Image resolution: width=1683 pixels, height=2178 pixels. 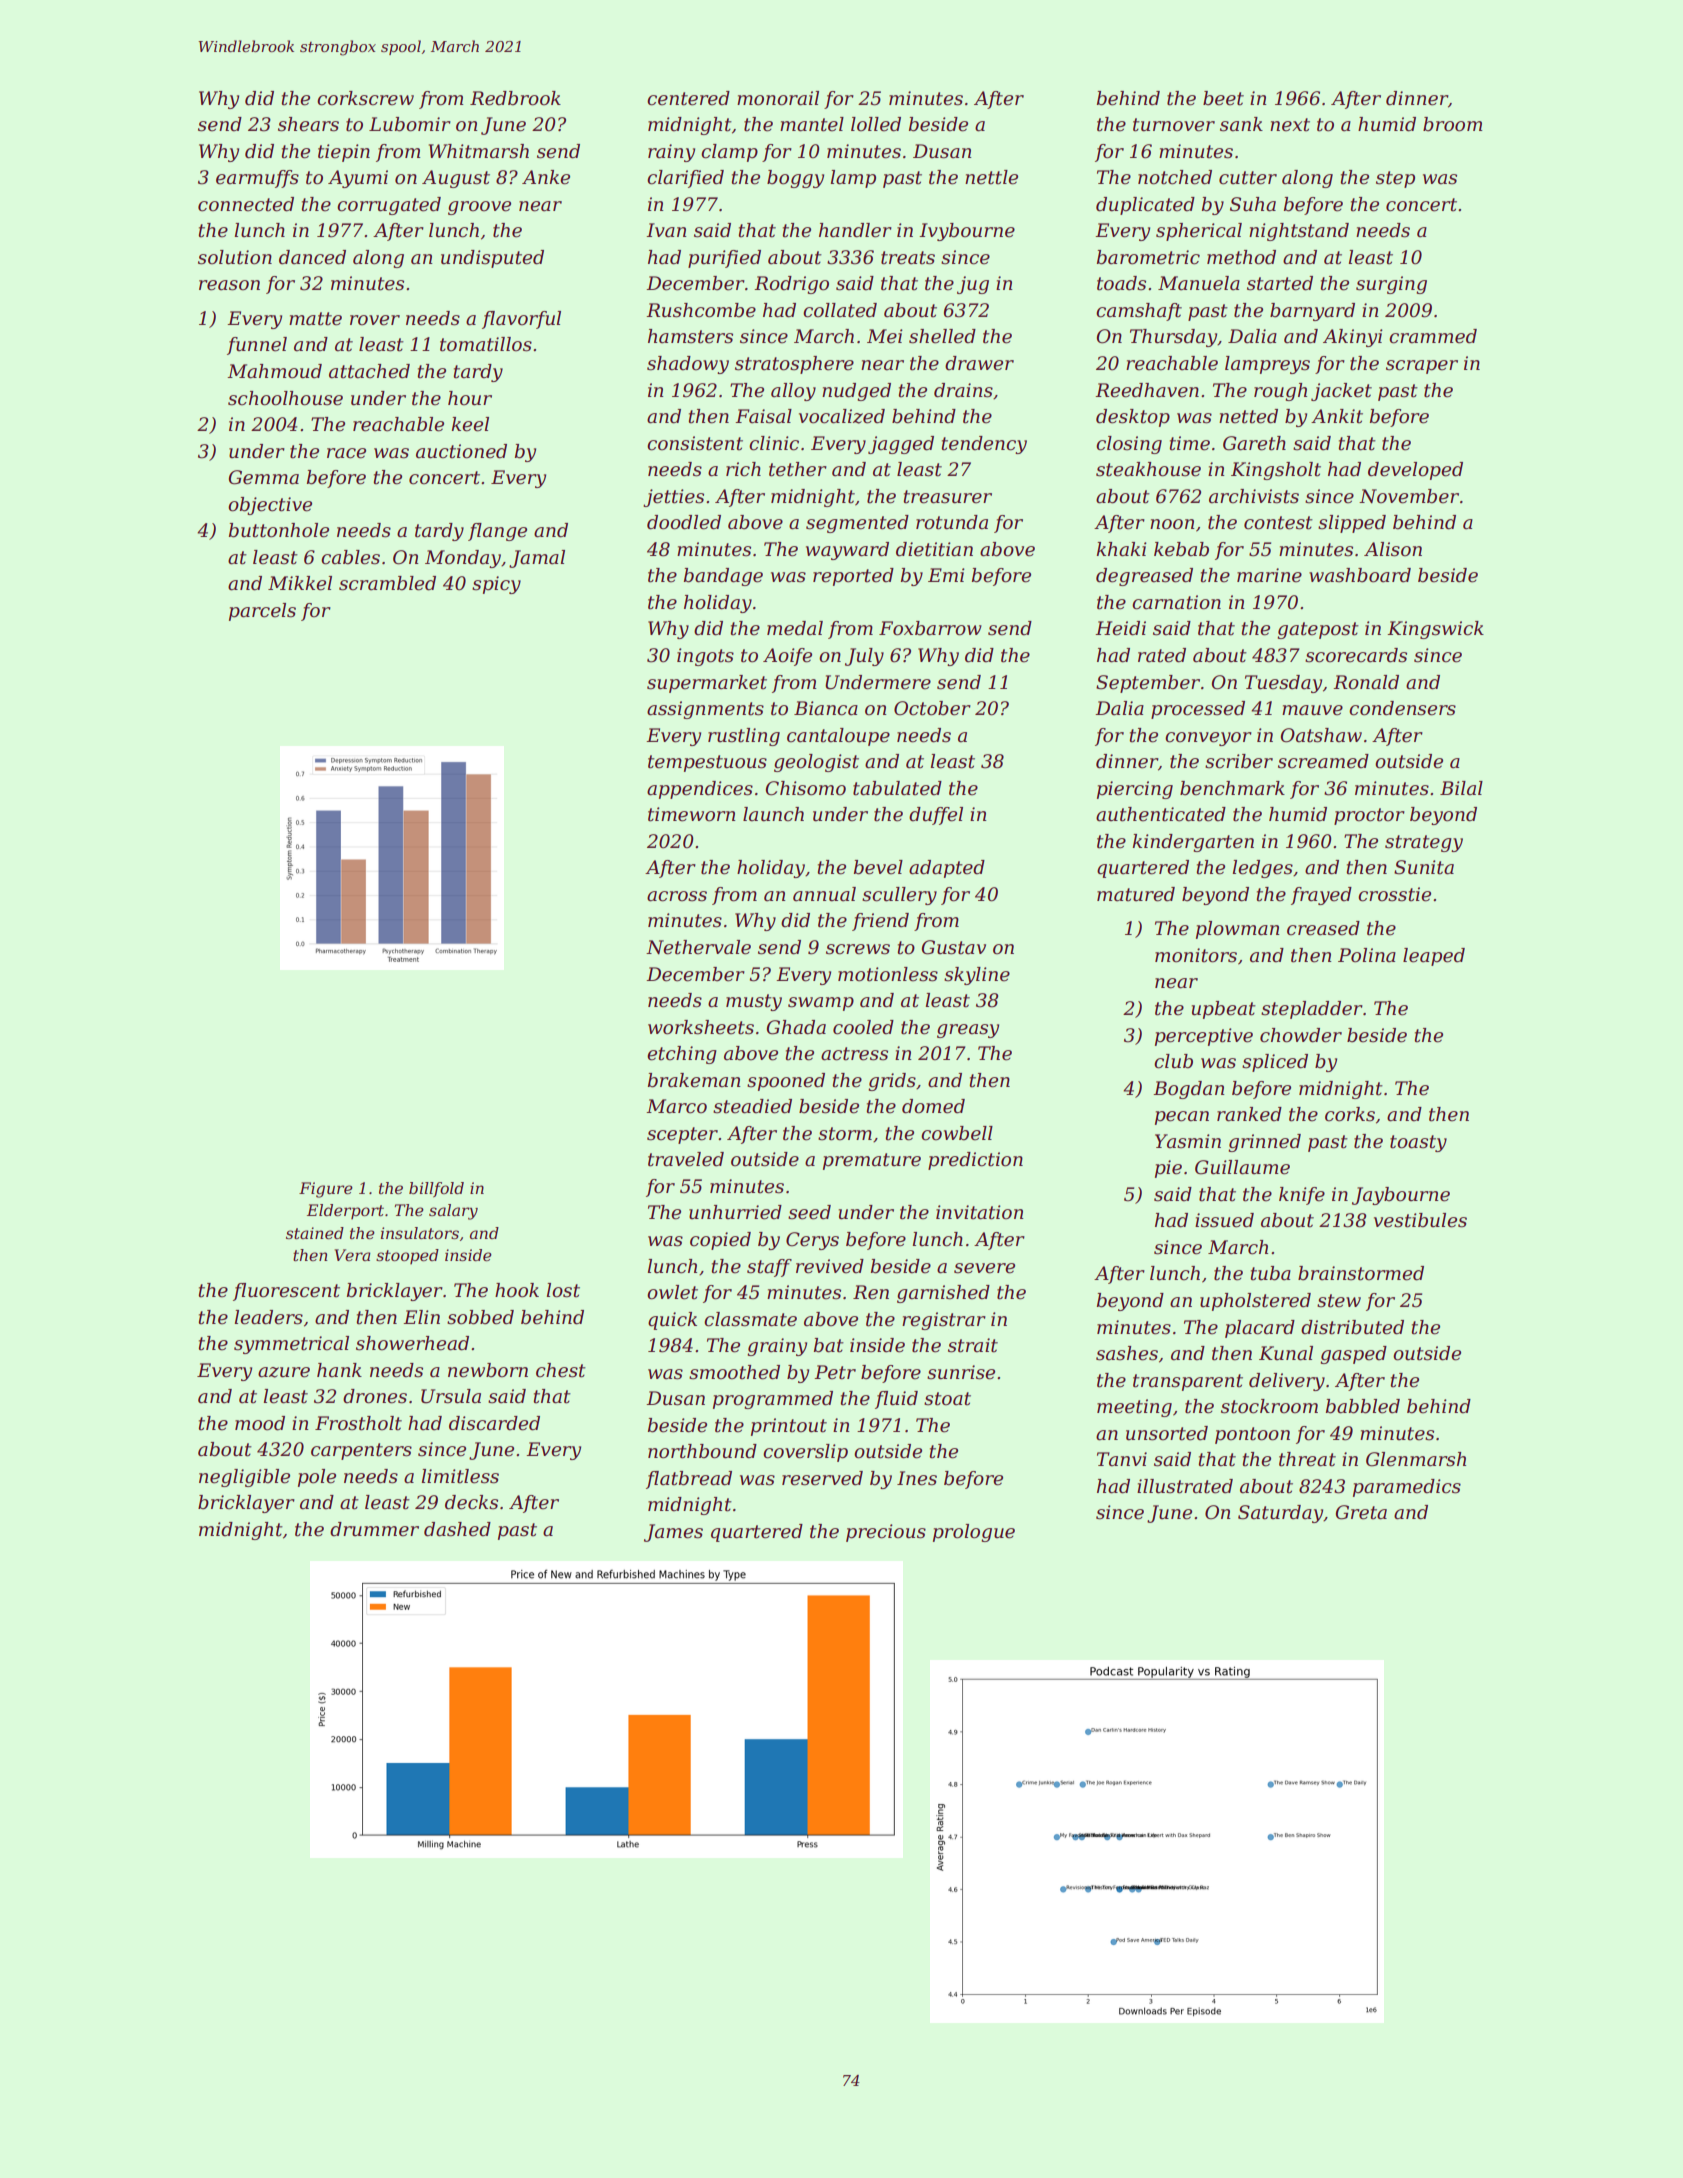 I want to click on developed, so click(x=1415, y=471).
